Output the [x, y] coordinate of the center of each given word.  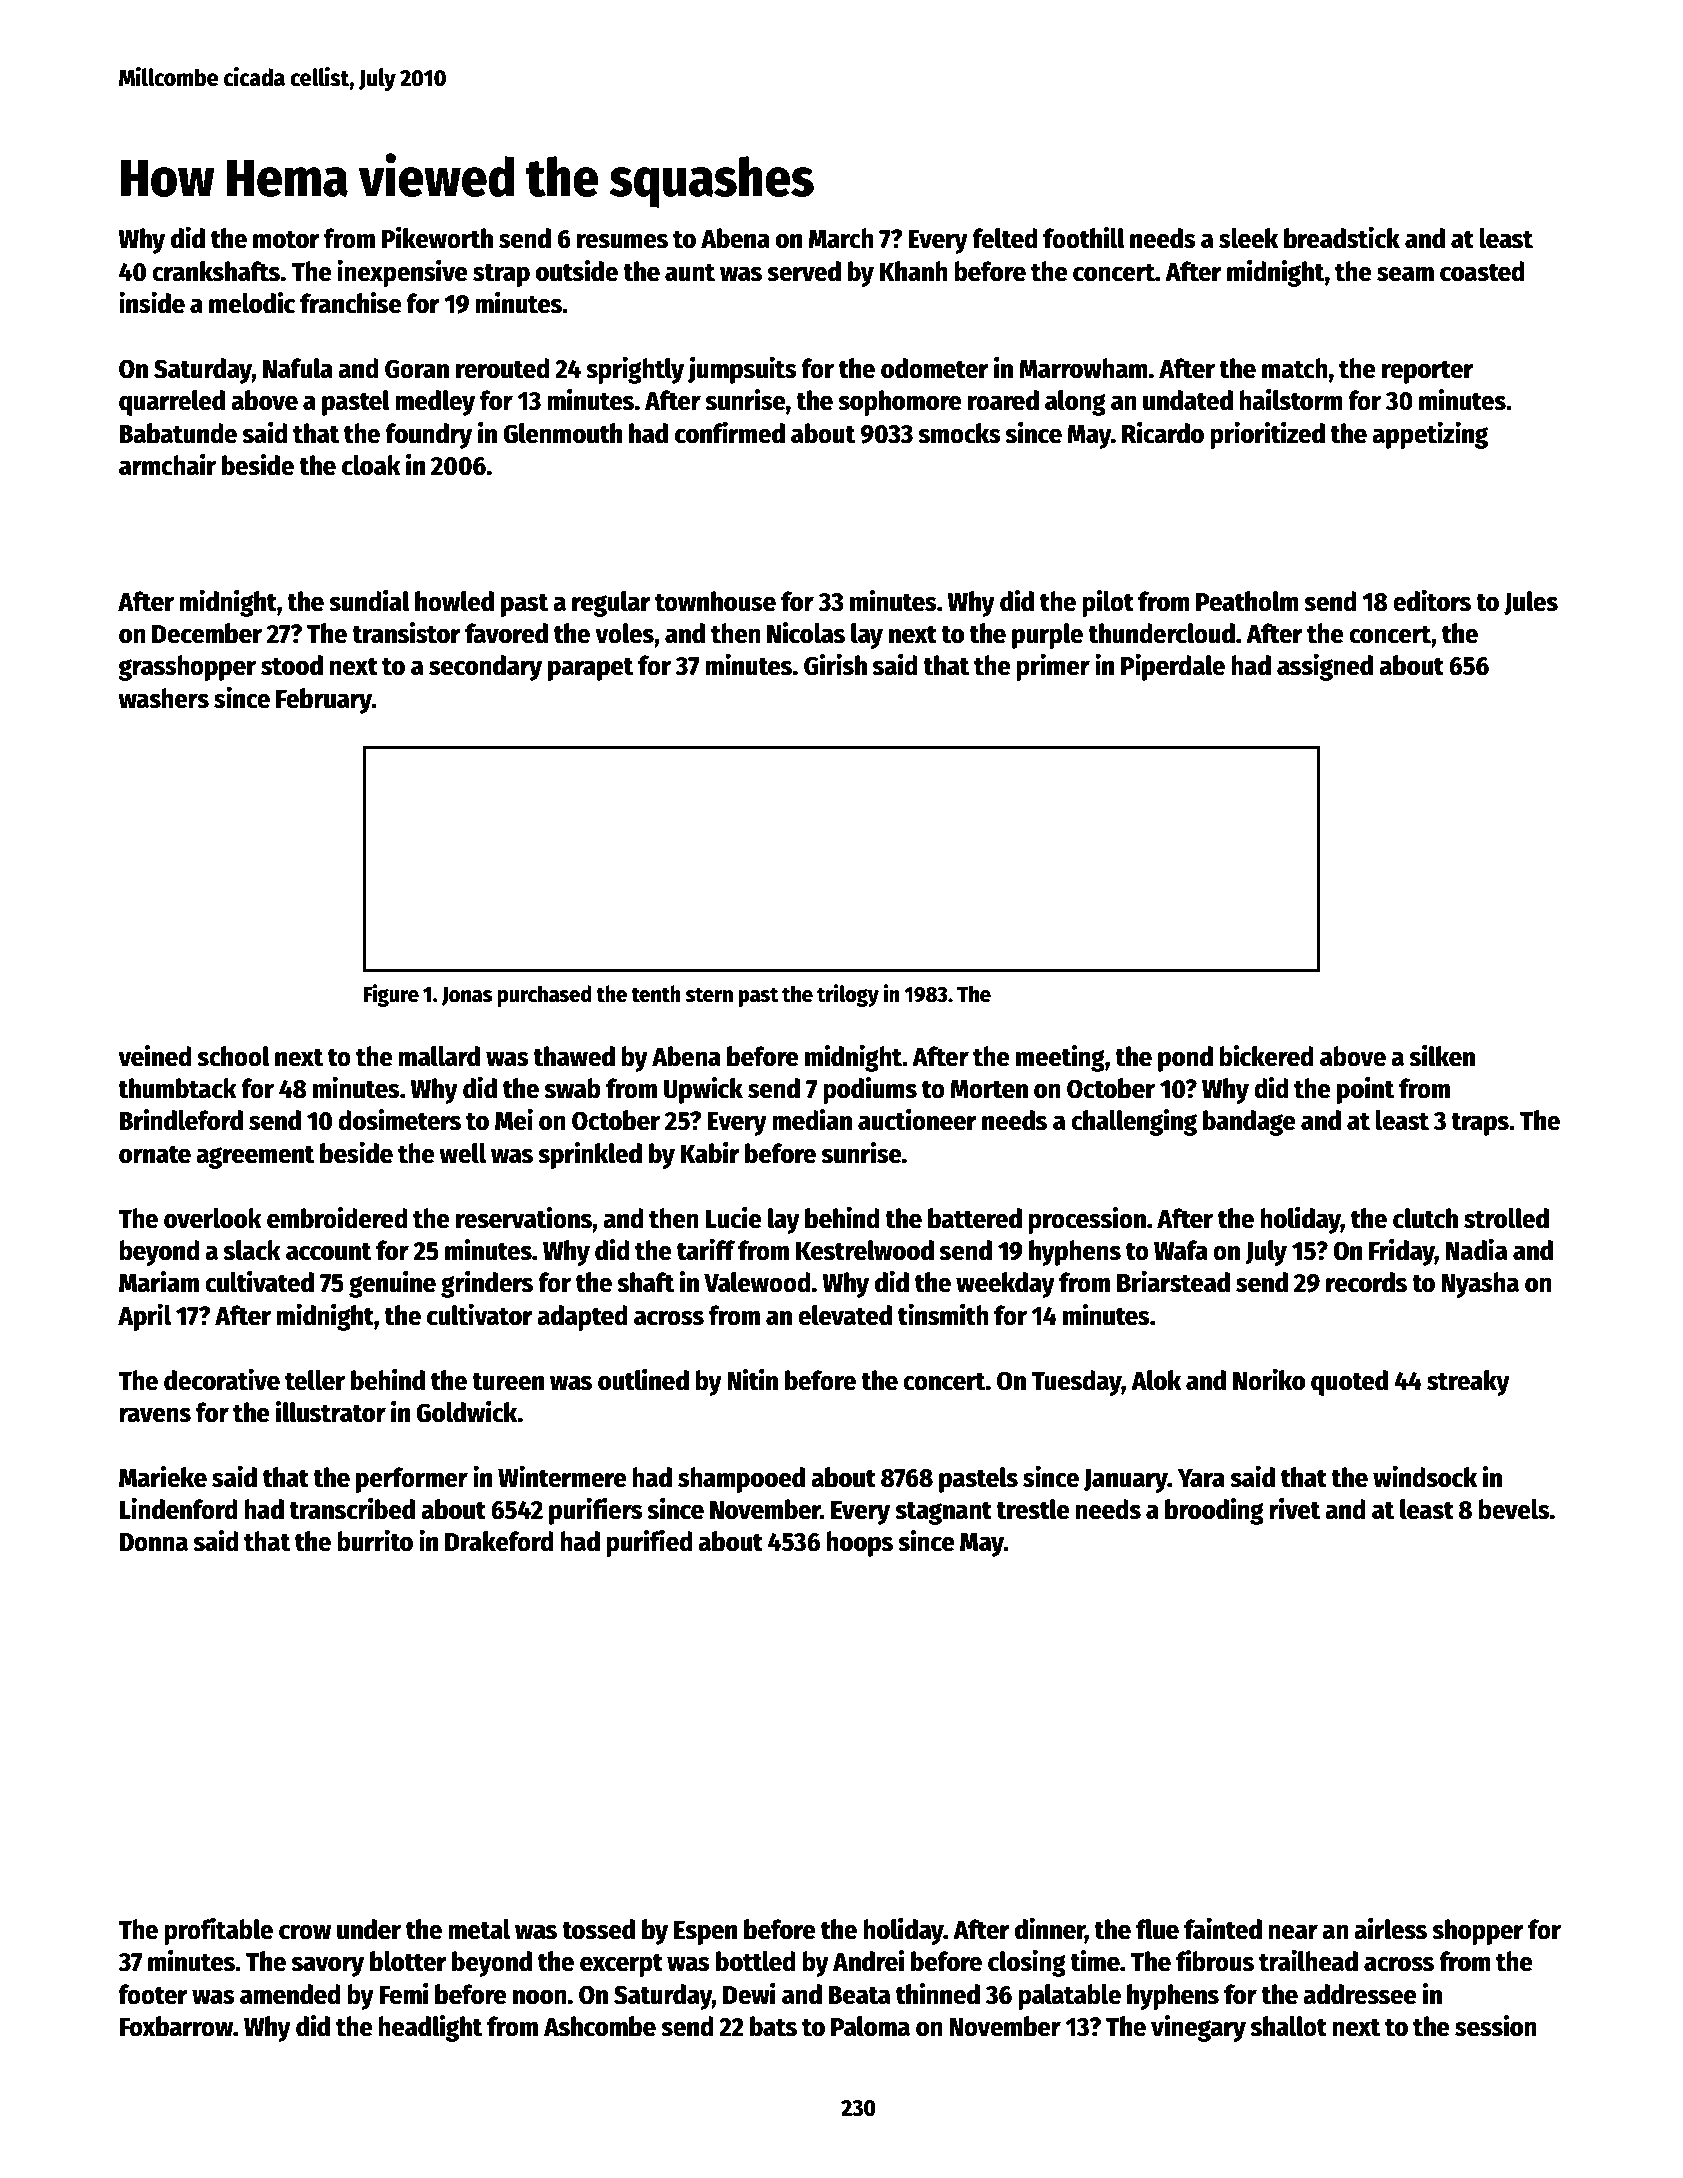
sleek [1248, 238]
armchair [167, 465]
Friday [1402, 1252]
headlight [430, 2028]
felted [1005, 238]
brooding [1214, 1511]
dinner [1050, 1930]
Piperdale [1173, 667]
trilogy [848, 995]
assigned [1325, 667]
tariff [706, 1250]
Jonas [466, 996]
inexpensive [402, 273]
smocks [960, 433]
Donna [153, 1542]
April [144, 1317]
